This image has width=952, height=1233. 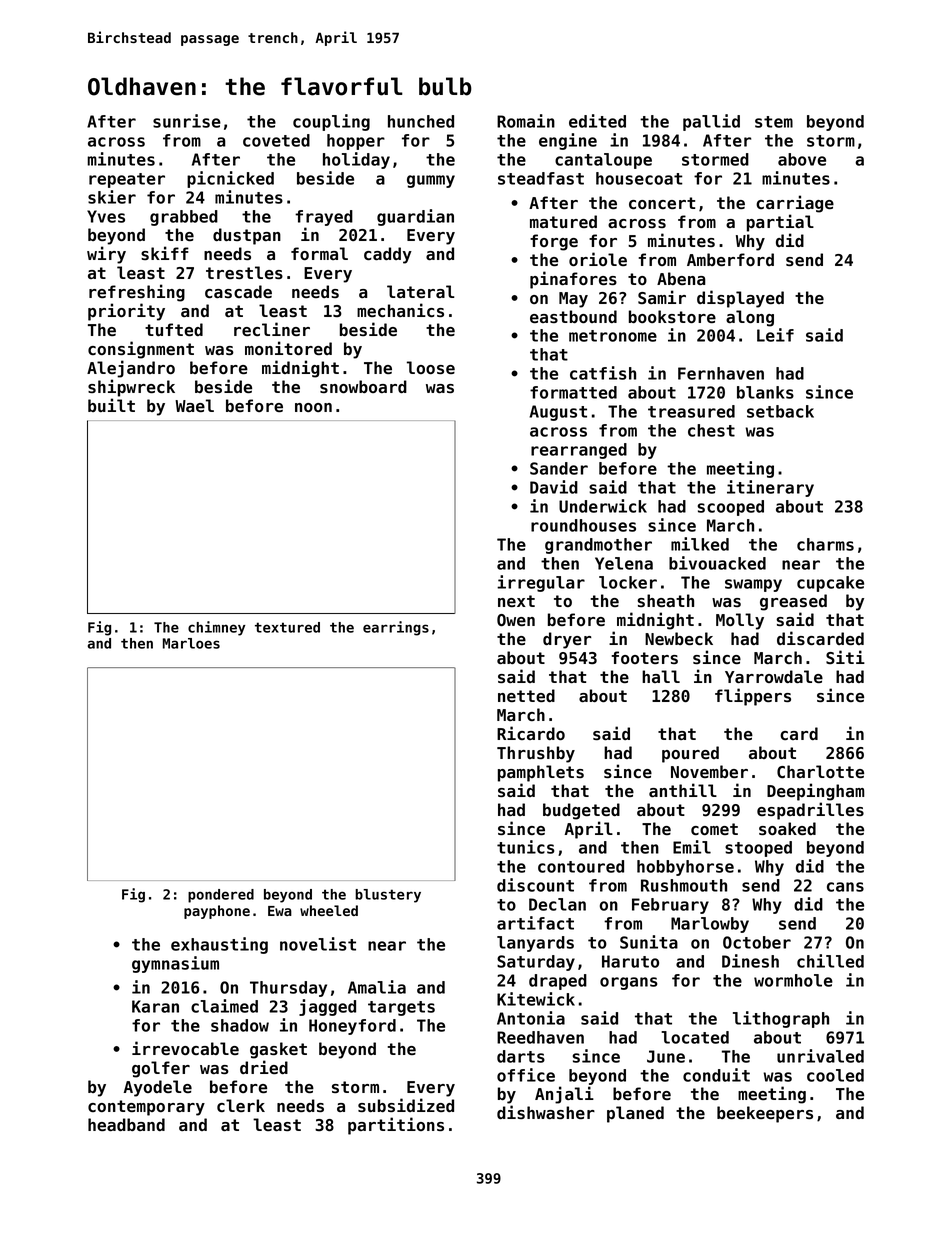 What do you see at coordinates (526, 121) in the image?
I see `Romain` at bounding box center [526, 121].
